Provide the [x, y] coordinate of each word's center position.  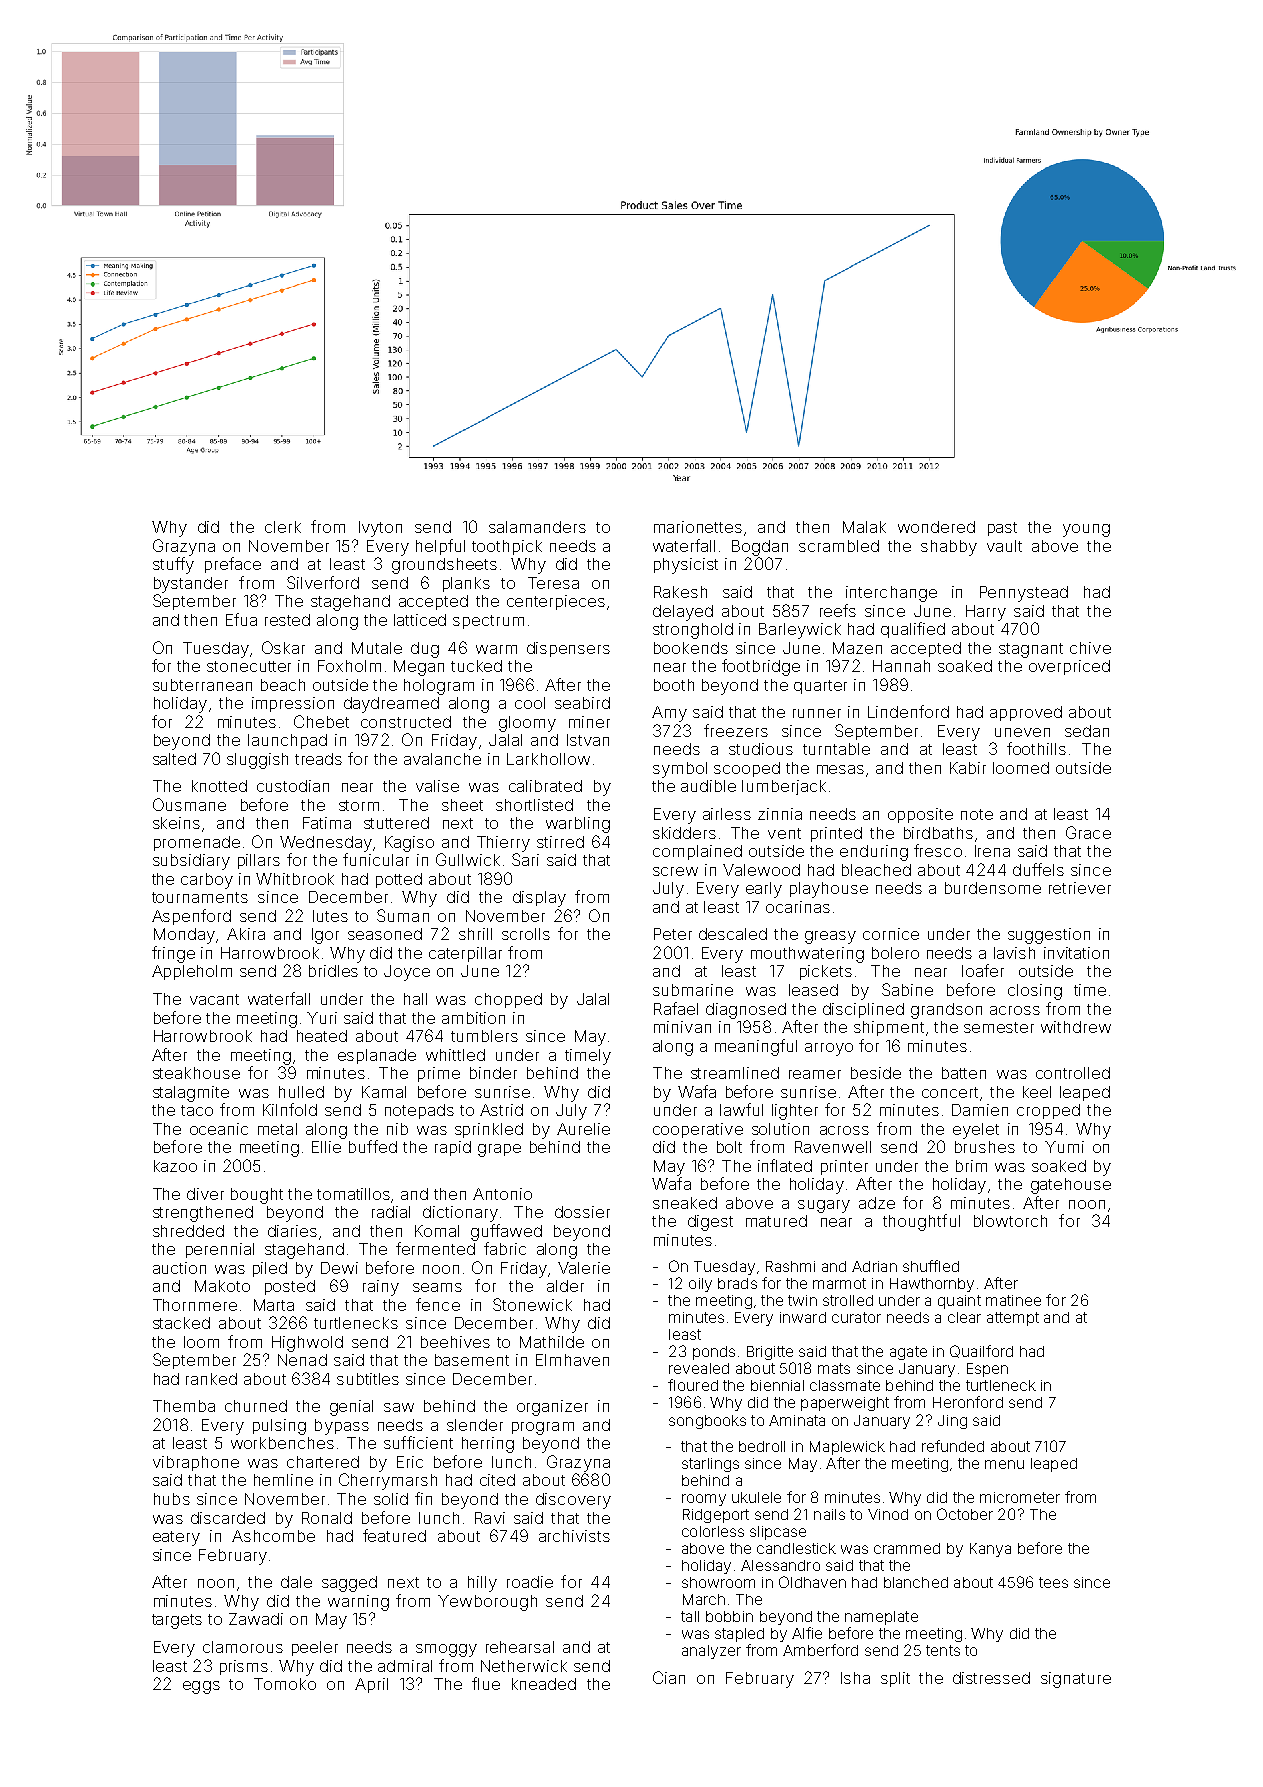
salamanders [537, 527]
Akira [246, 934]
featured [394, 1535]
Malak [864, 527]
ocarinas [798, 907]
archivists [574, 1536]
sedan [1087, 731]
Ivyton [380, 529]
